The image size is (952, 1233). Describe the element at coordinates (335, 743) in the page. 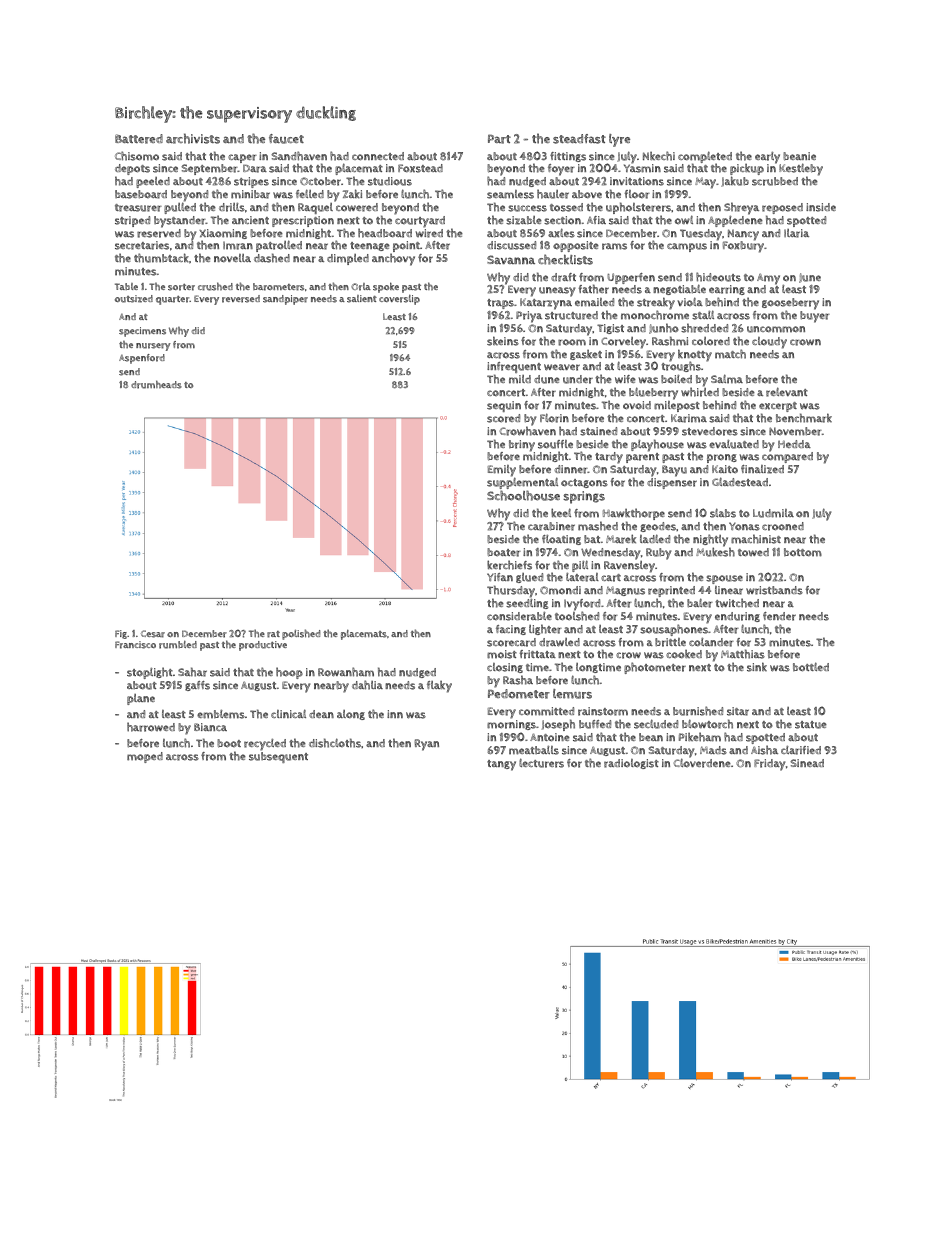

I see `dishcloths` at that location.
